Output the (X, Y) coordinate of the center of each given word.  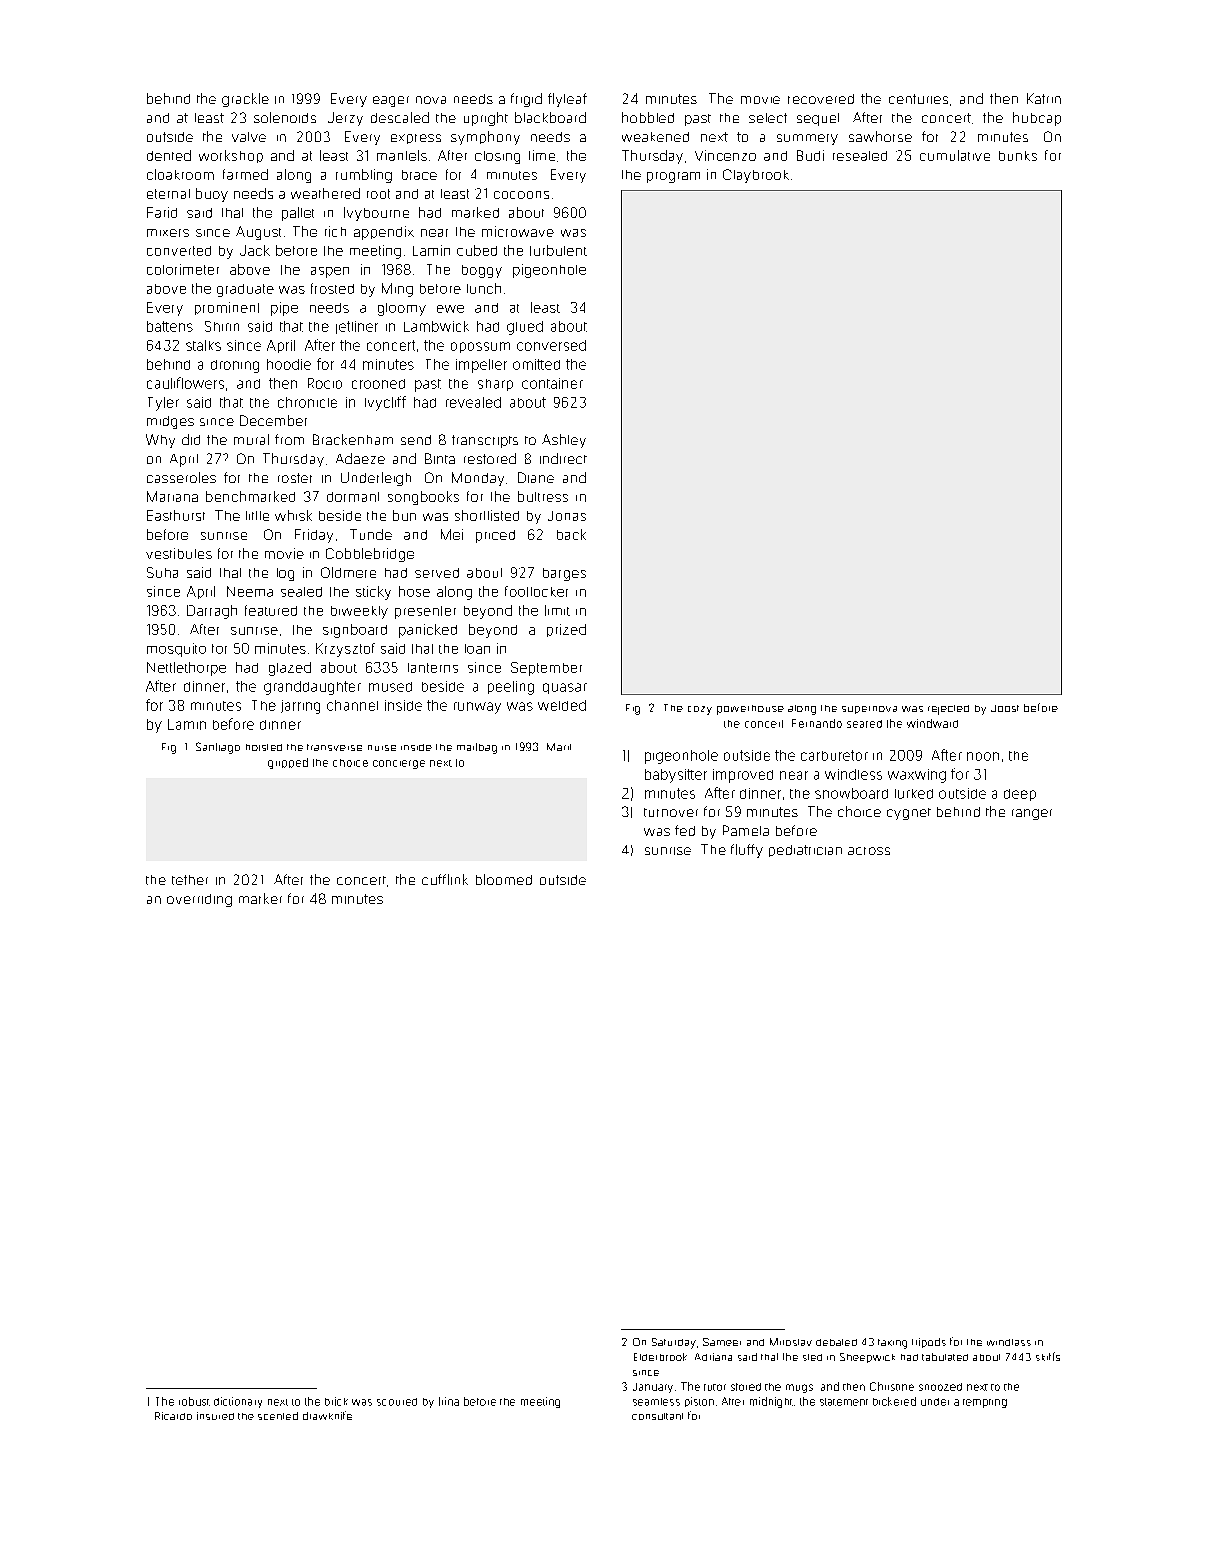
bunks (1018, 156)
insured (215, 1416)
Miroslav (791, 1342)
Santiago (218, 748)
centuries (918, 99)
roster (295, 478)
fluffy (747, 851)
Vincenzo (725, 155)
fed (685, 830)
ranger (1032, 814)
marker (260, 898)
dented (169, 155)
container (552, 383)
